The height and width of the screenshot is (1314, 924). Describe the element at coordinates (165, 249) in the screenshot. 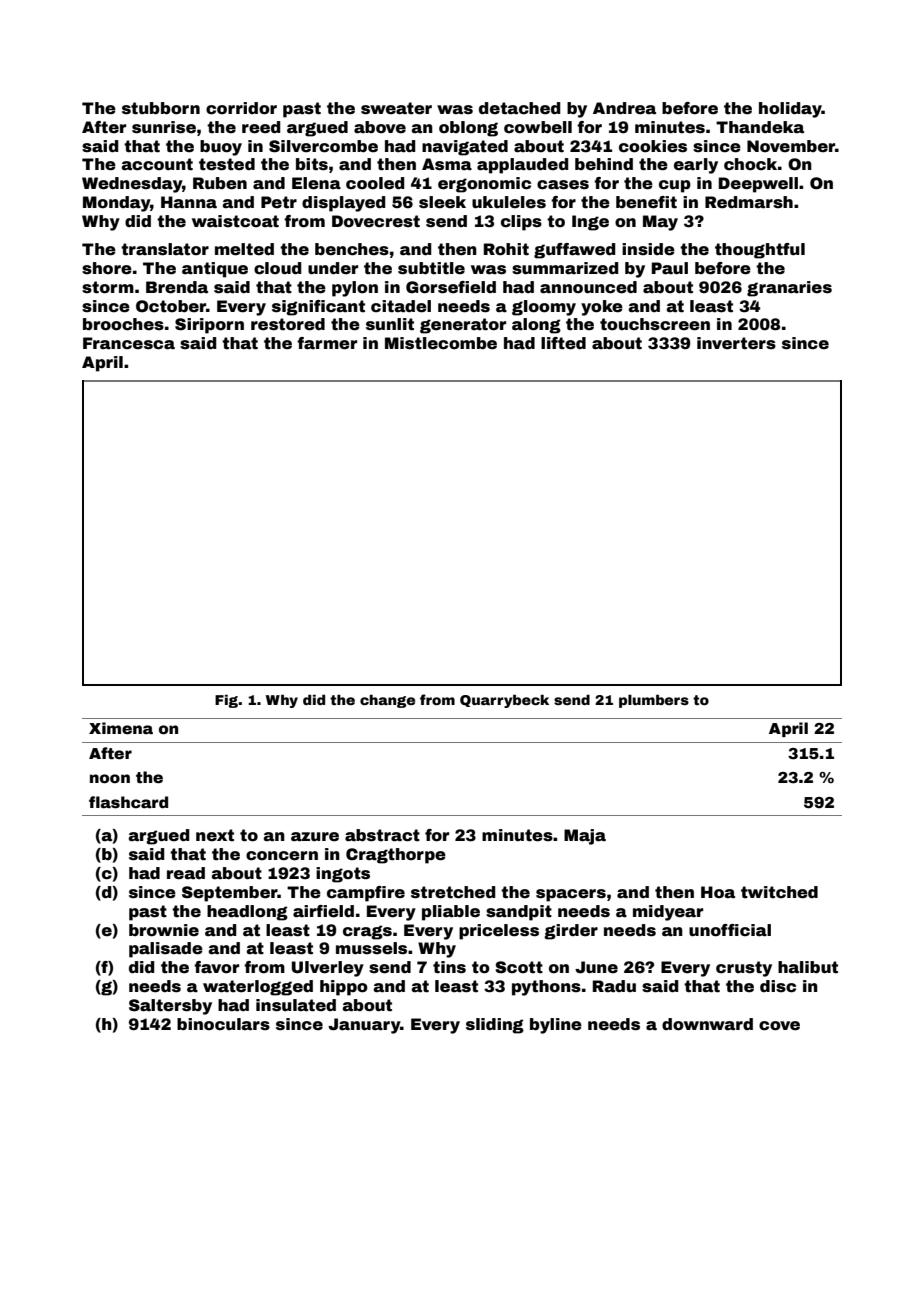

I see `translator` at that location.
